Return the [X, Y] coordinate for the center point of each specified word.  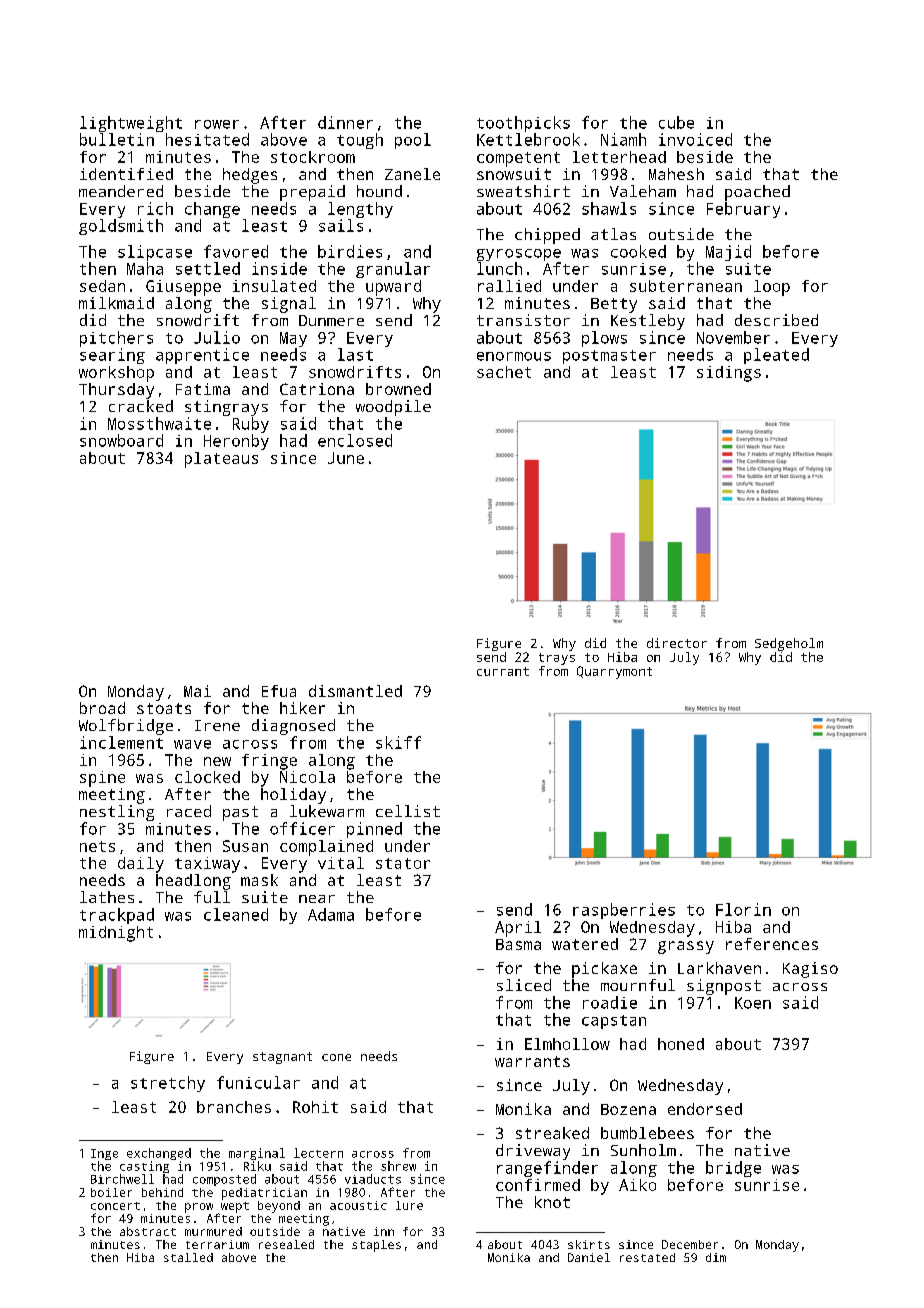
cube [676, 122]
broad [102, 708]
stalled [188, 1257]
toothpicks [523, 124]
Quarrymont [614, 672]
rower [217, 124]
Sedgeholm [789, 644]
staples [376, 1246]
